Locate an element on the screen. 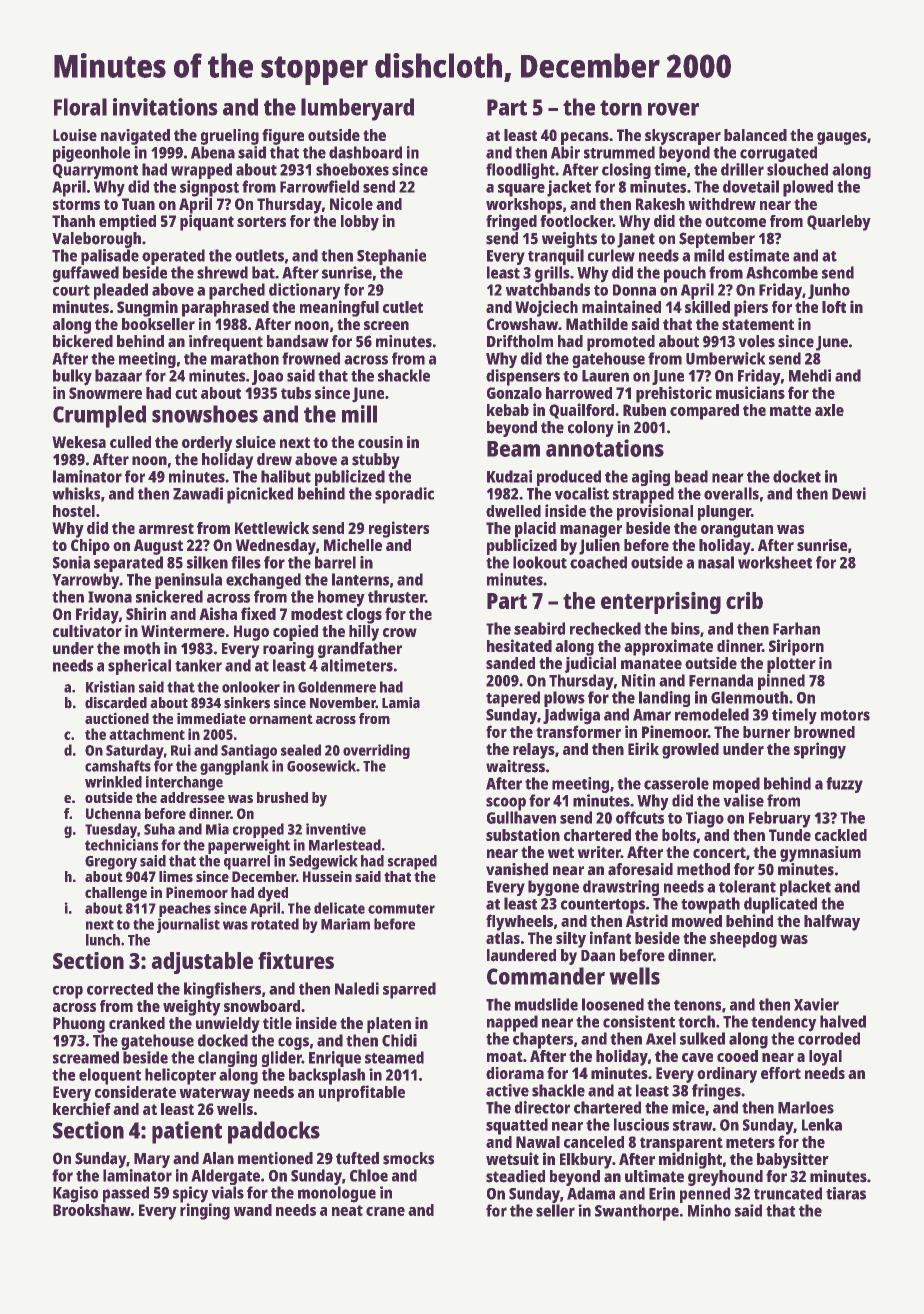 This screenshot has height=1314, width=924. canceled is located at coordinates (594, 1142).
